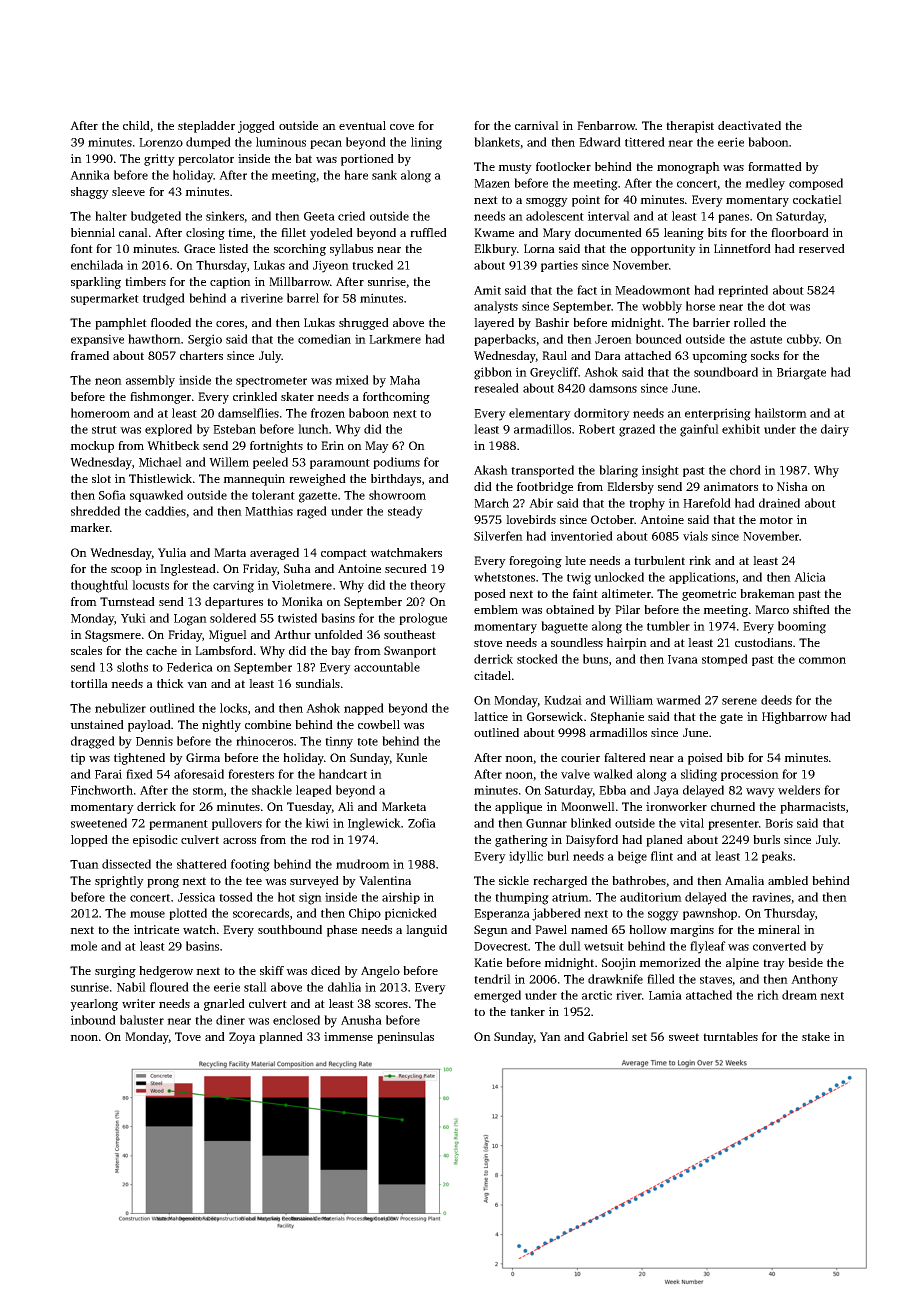  I want to click on theory, so click(428, 586).
